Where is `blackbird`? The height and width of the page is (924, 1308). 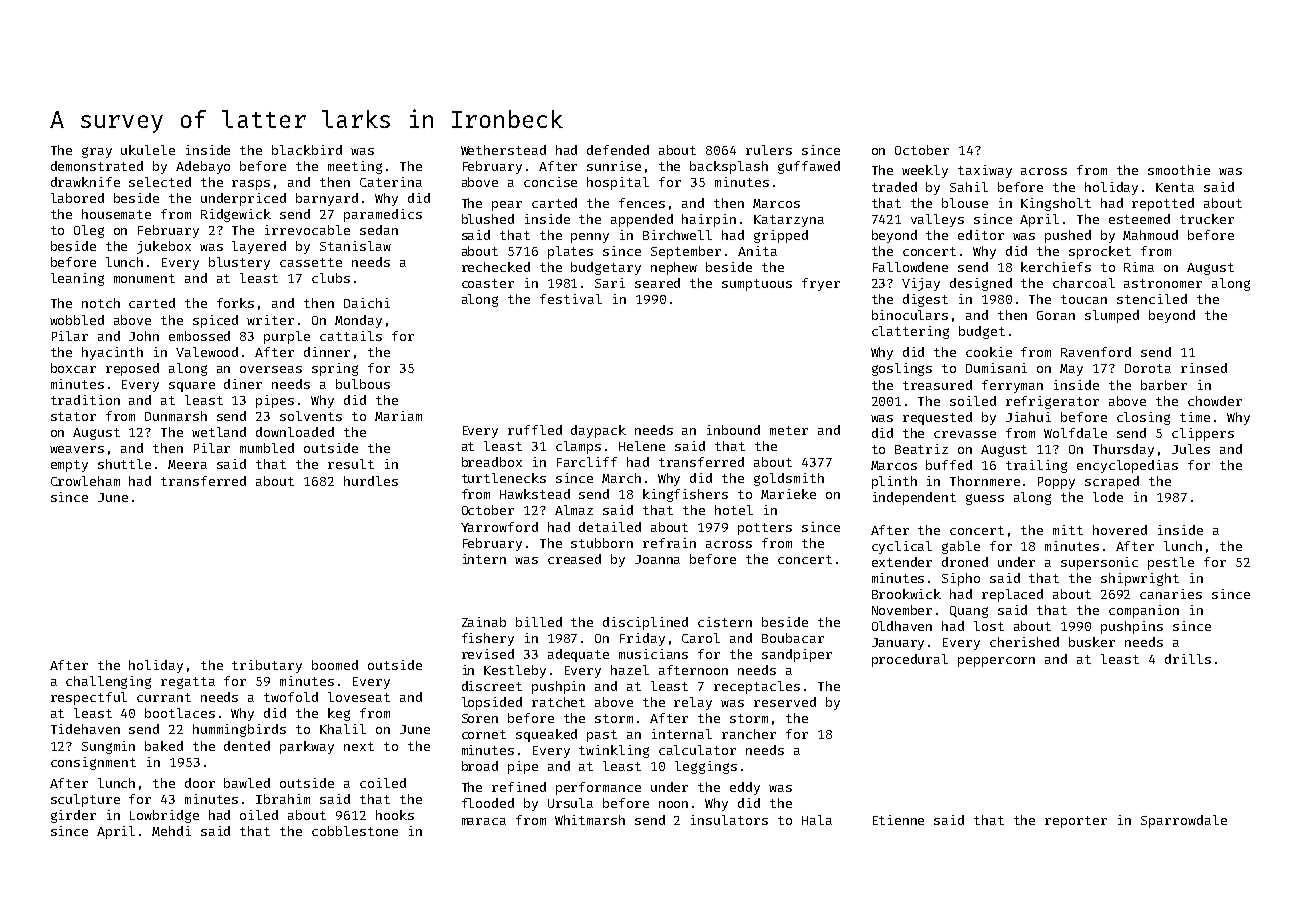
blackbird is located at coordinates (307, 150).
